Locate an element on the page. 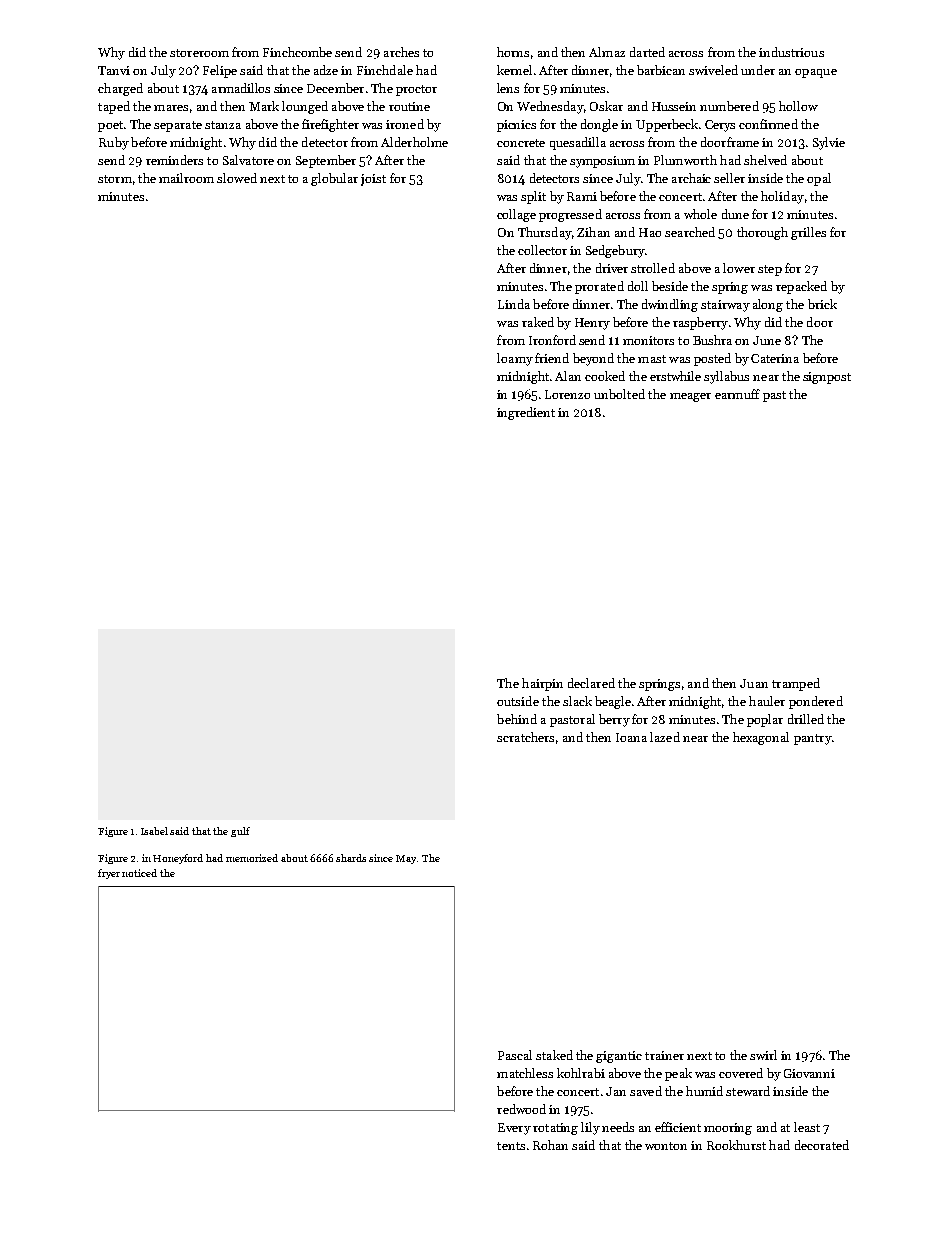  signpost is located at coordinates (827, 378).
